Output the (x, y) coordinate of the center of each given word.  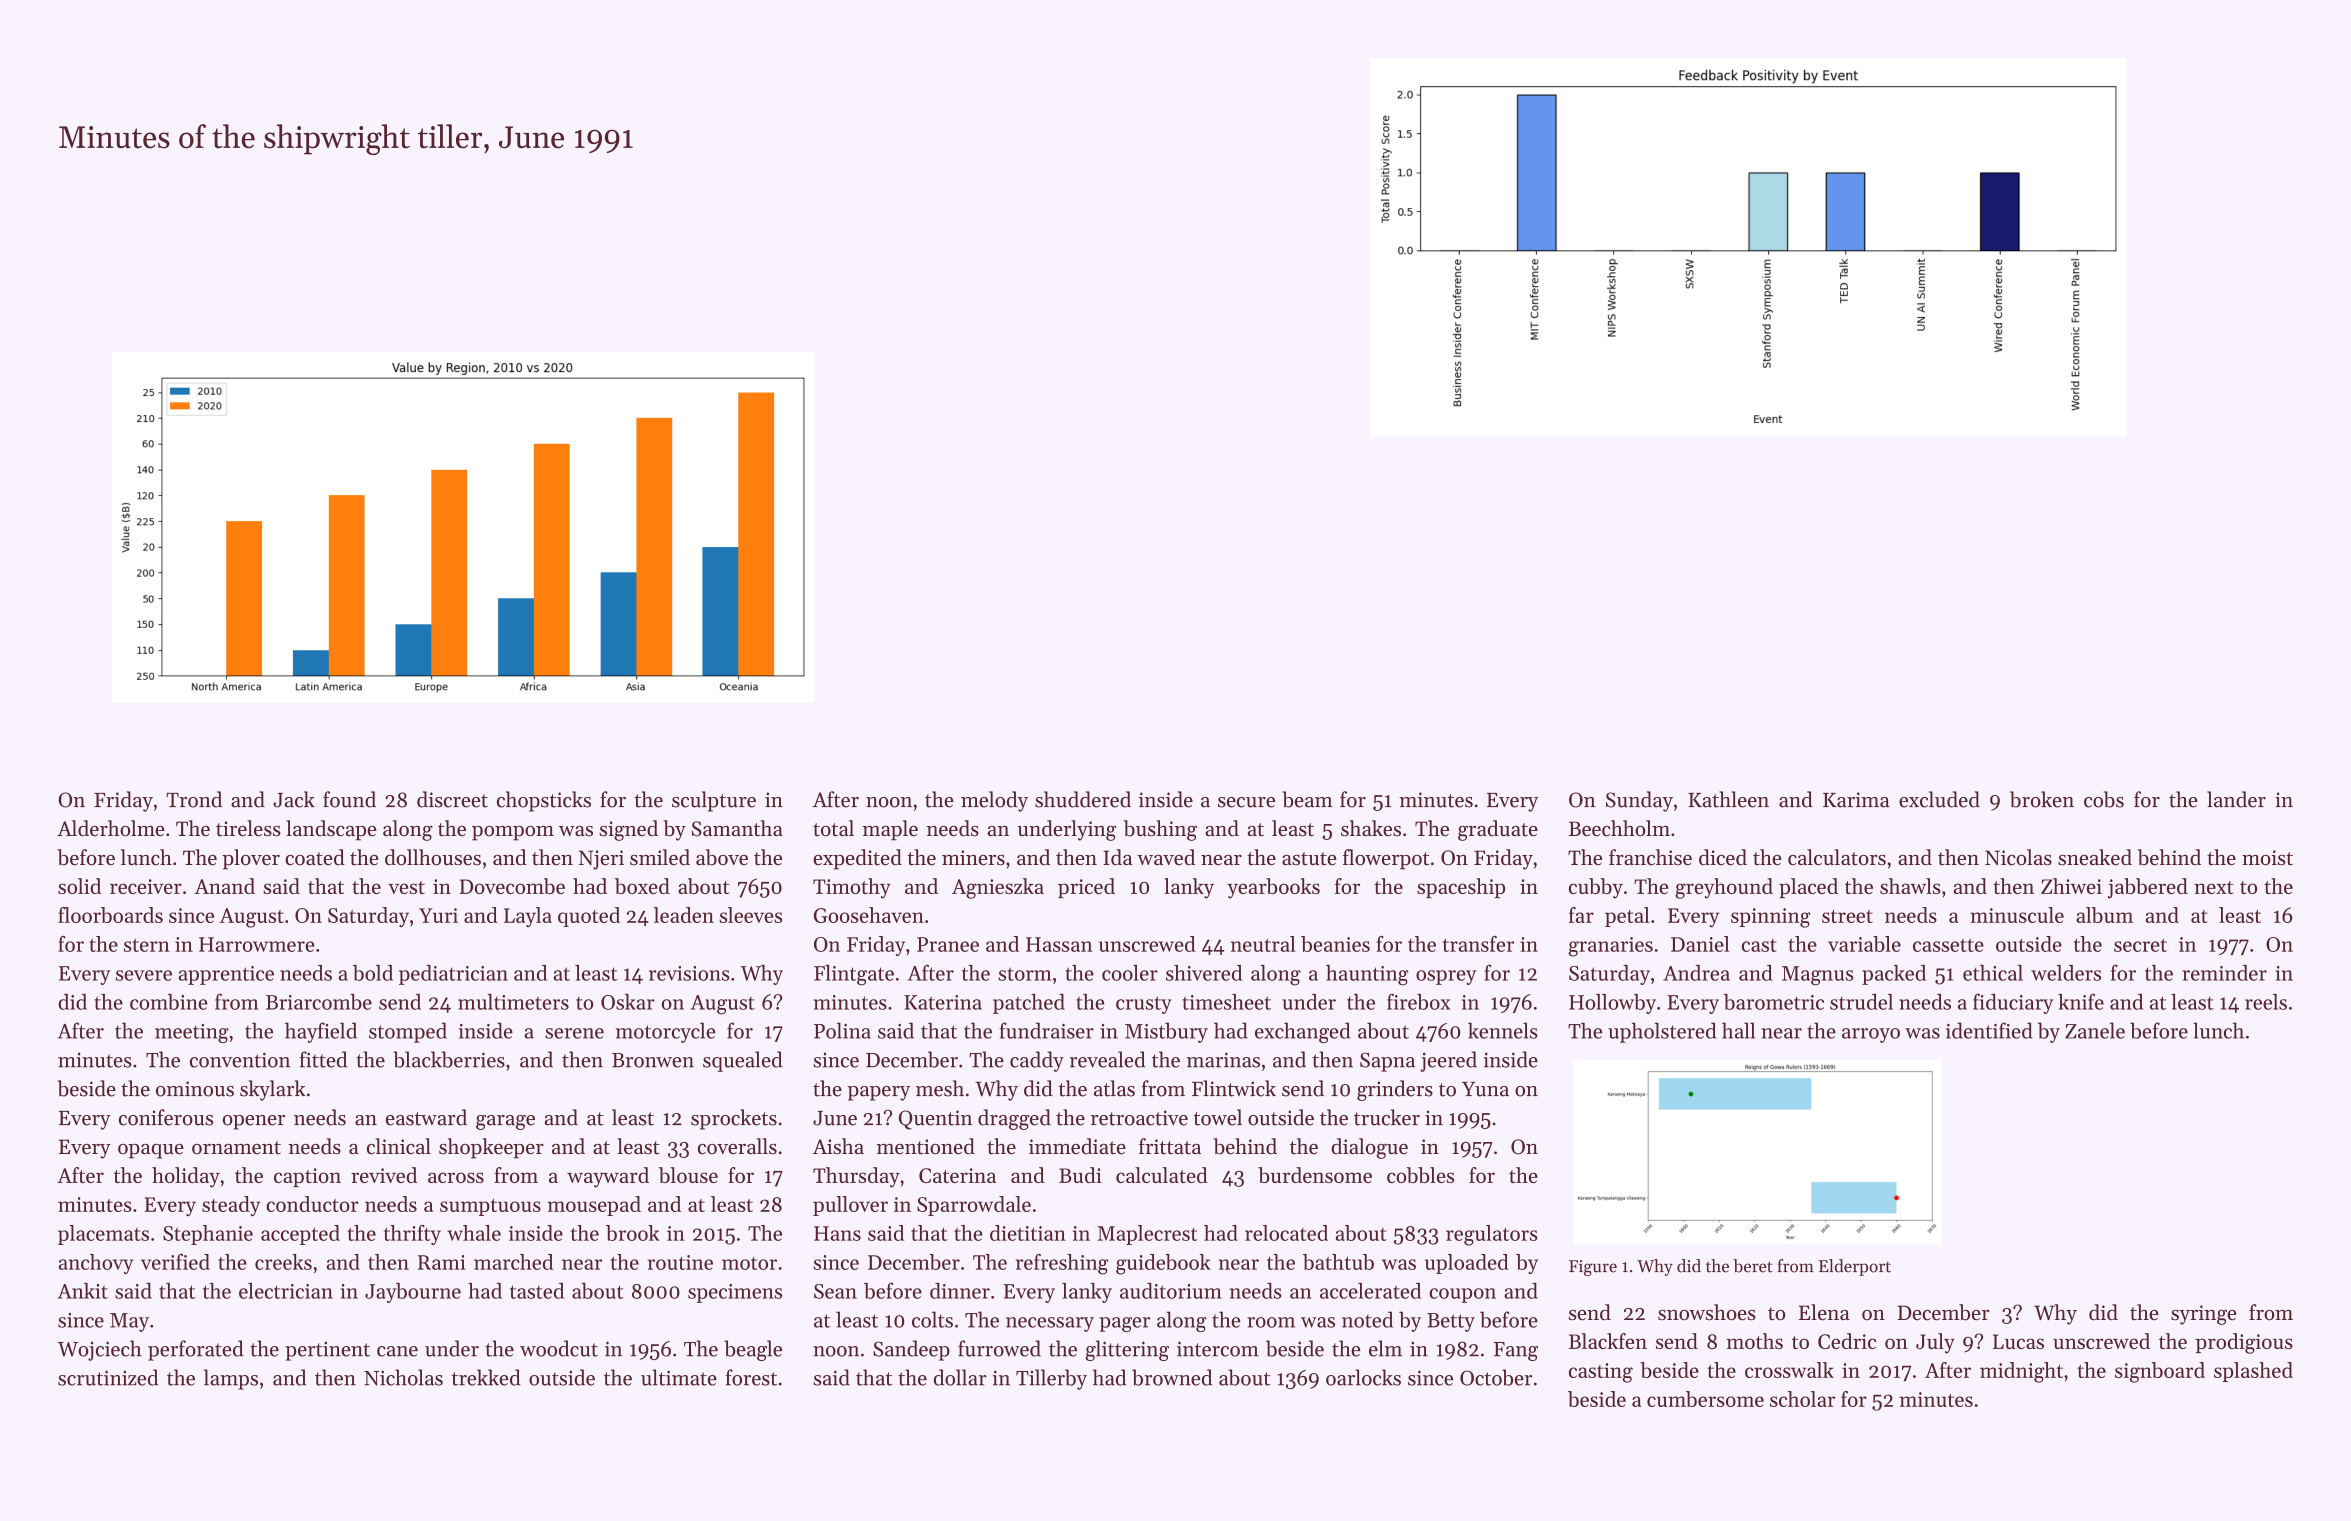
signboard (2160, 1372)
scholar (1802, 1399)
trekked (486, 1377)
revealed (1108, 1059)
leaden (684, 915)
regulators (1492, 1235)
